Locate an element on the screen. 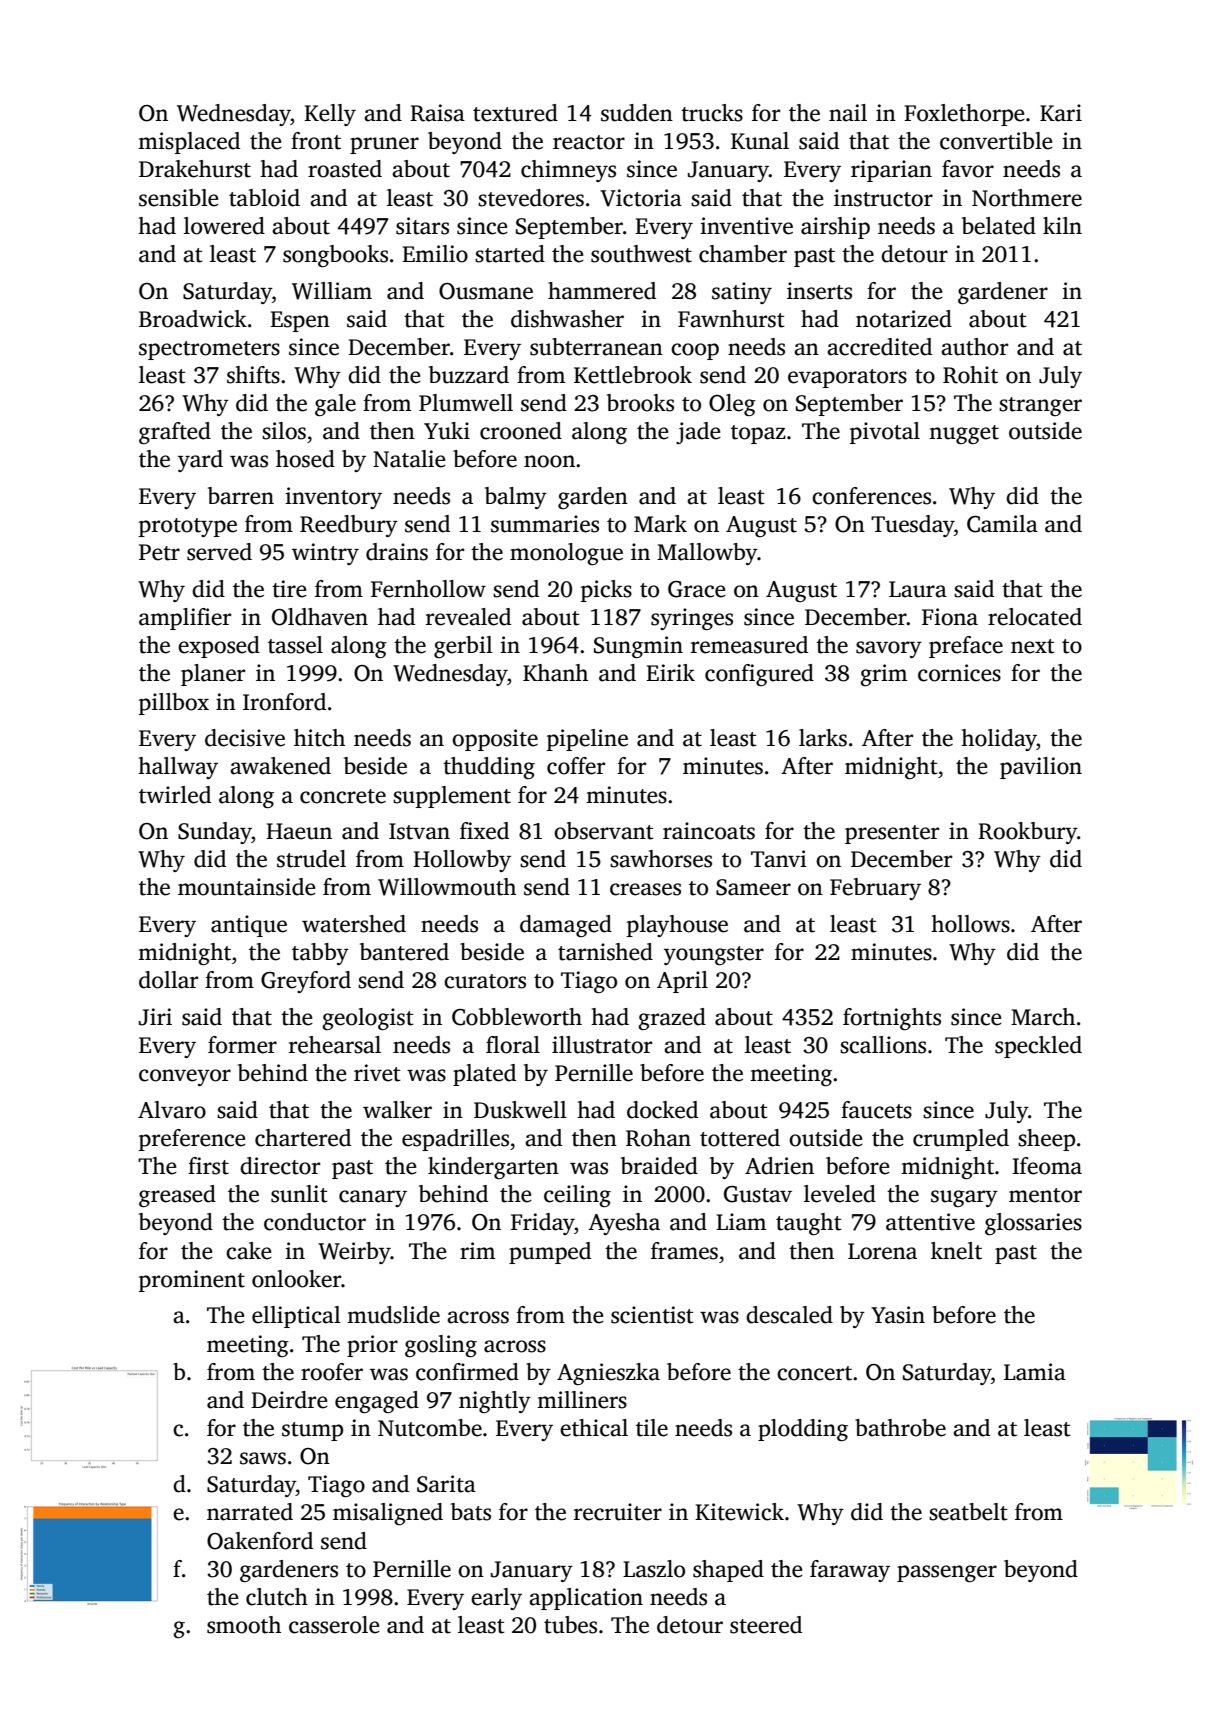 This screenshot has height=1727, width=1221. tassel is located at coordinates (295, 645).
